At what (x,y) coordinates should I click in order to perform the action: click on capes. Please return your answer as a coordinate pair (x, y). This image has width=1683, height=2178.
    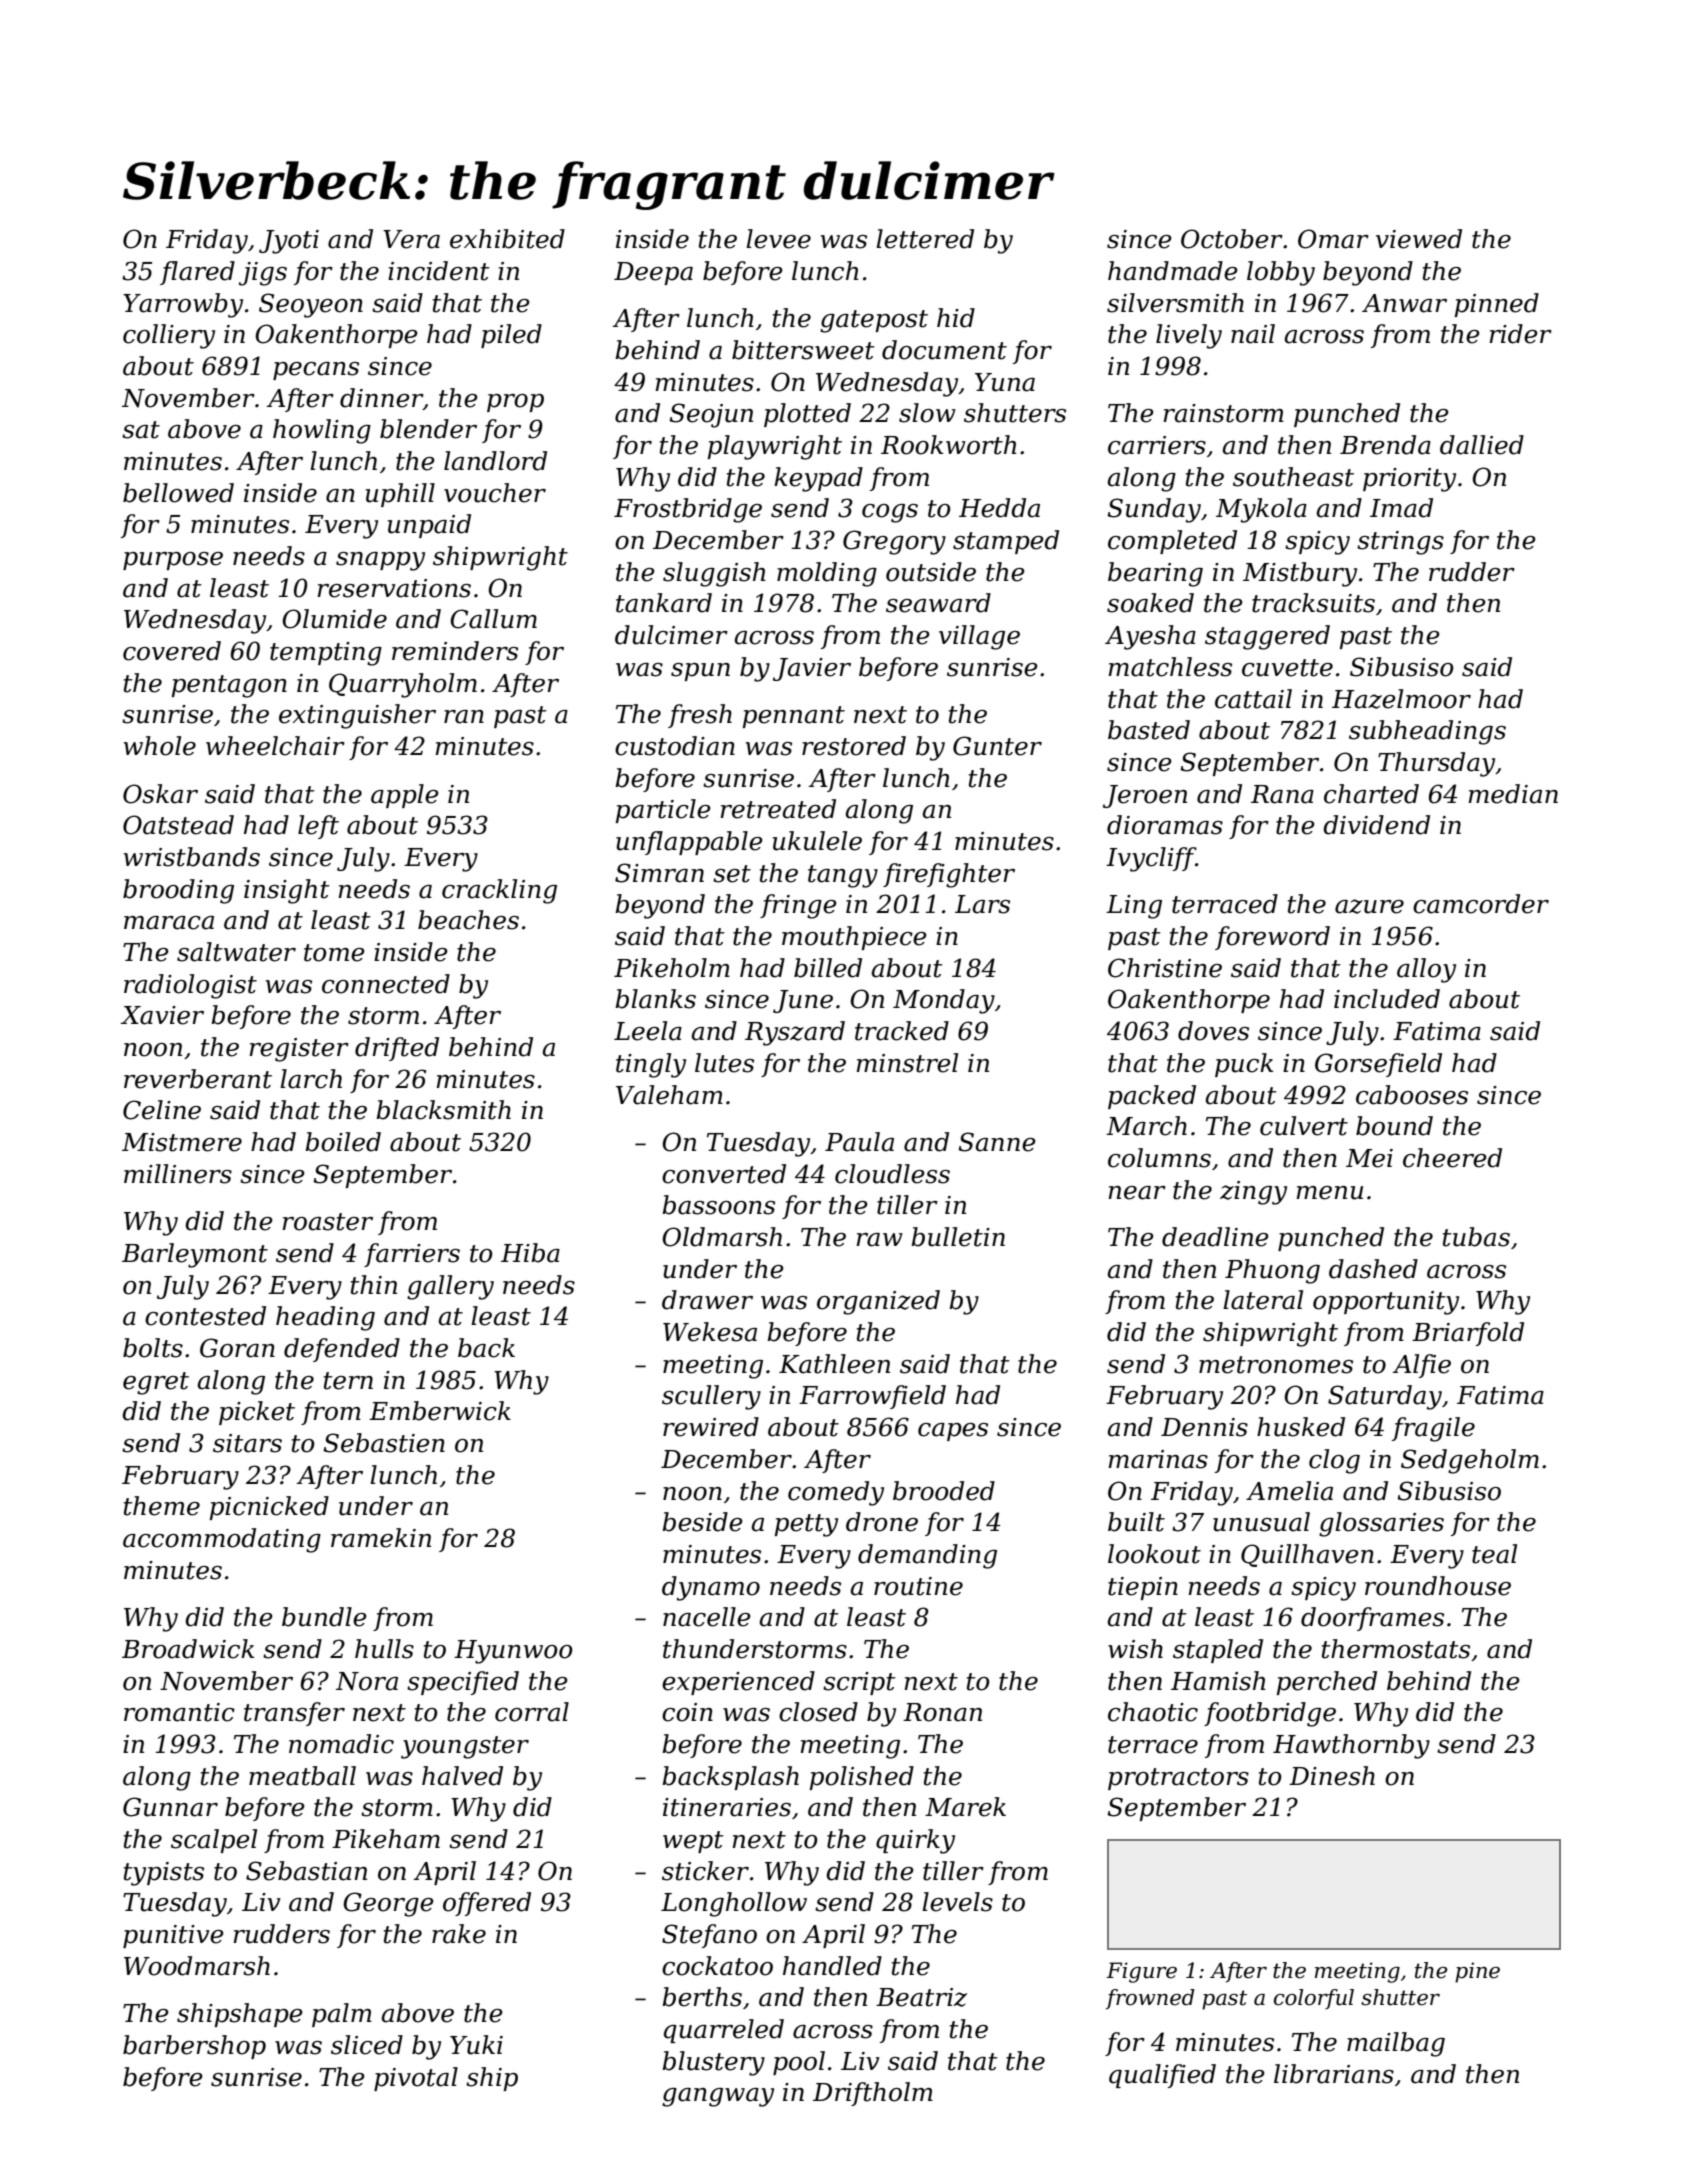
    Looking at the image, I should click on (953, 1432).
